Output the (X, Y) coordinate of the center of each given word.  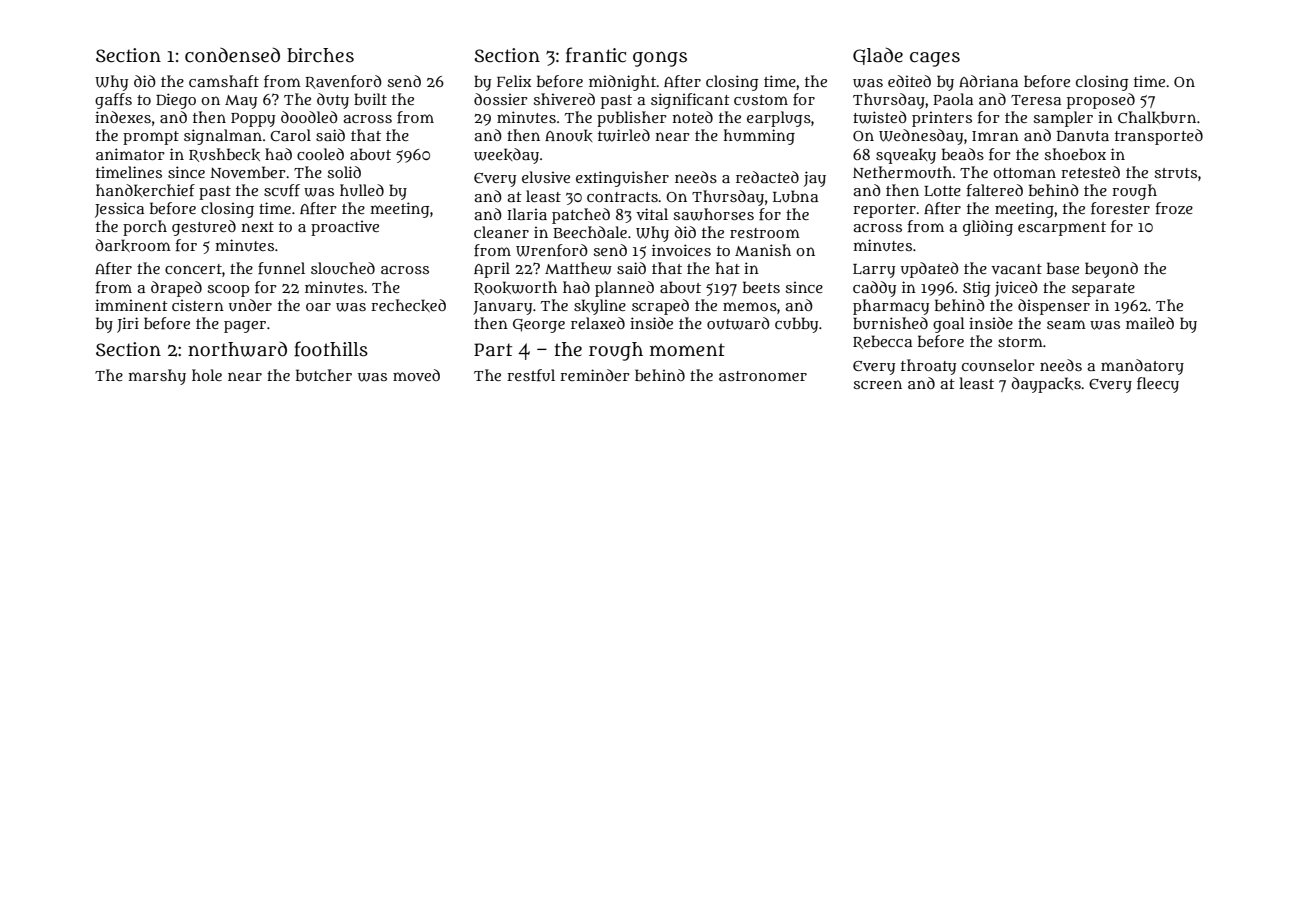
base (1063, 268)
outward (738, 323)
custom (761, 100)
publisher (632, 119)
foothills (331, 349)
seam (1066, 324)
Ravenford (343, 82)
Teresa (1036, 100)
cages (935, 59)
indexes (123, 117)
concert (193, 269)
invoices (681, 250)
